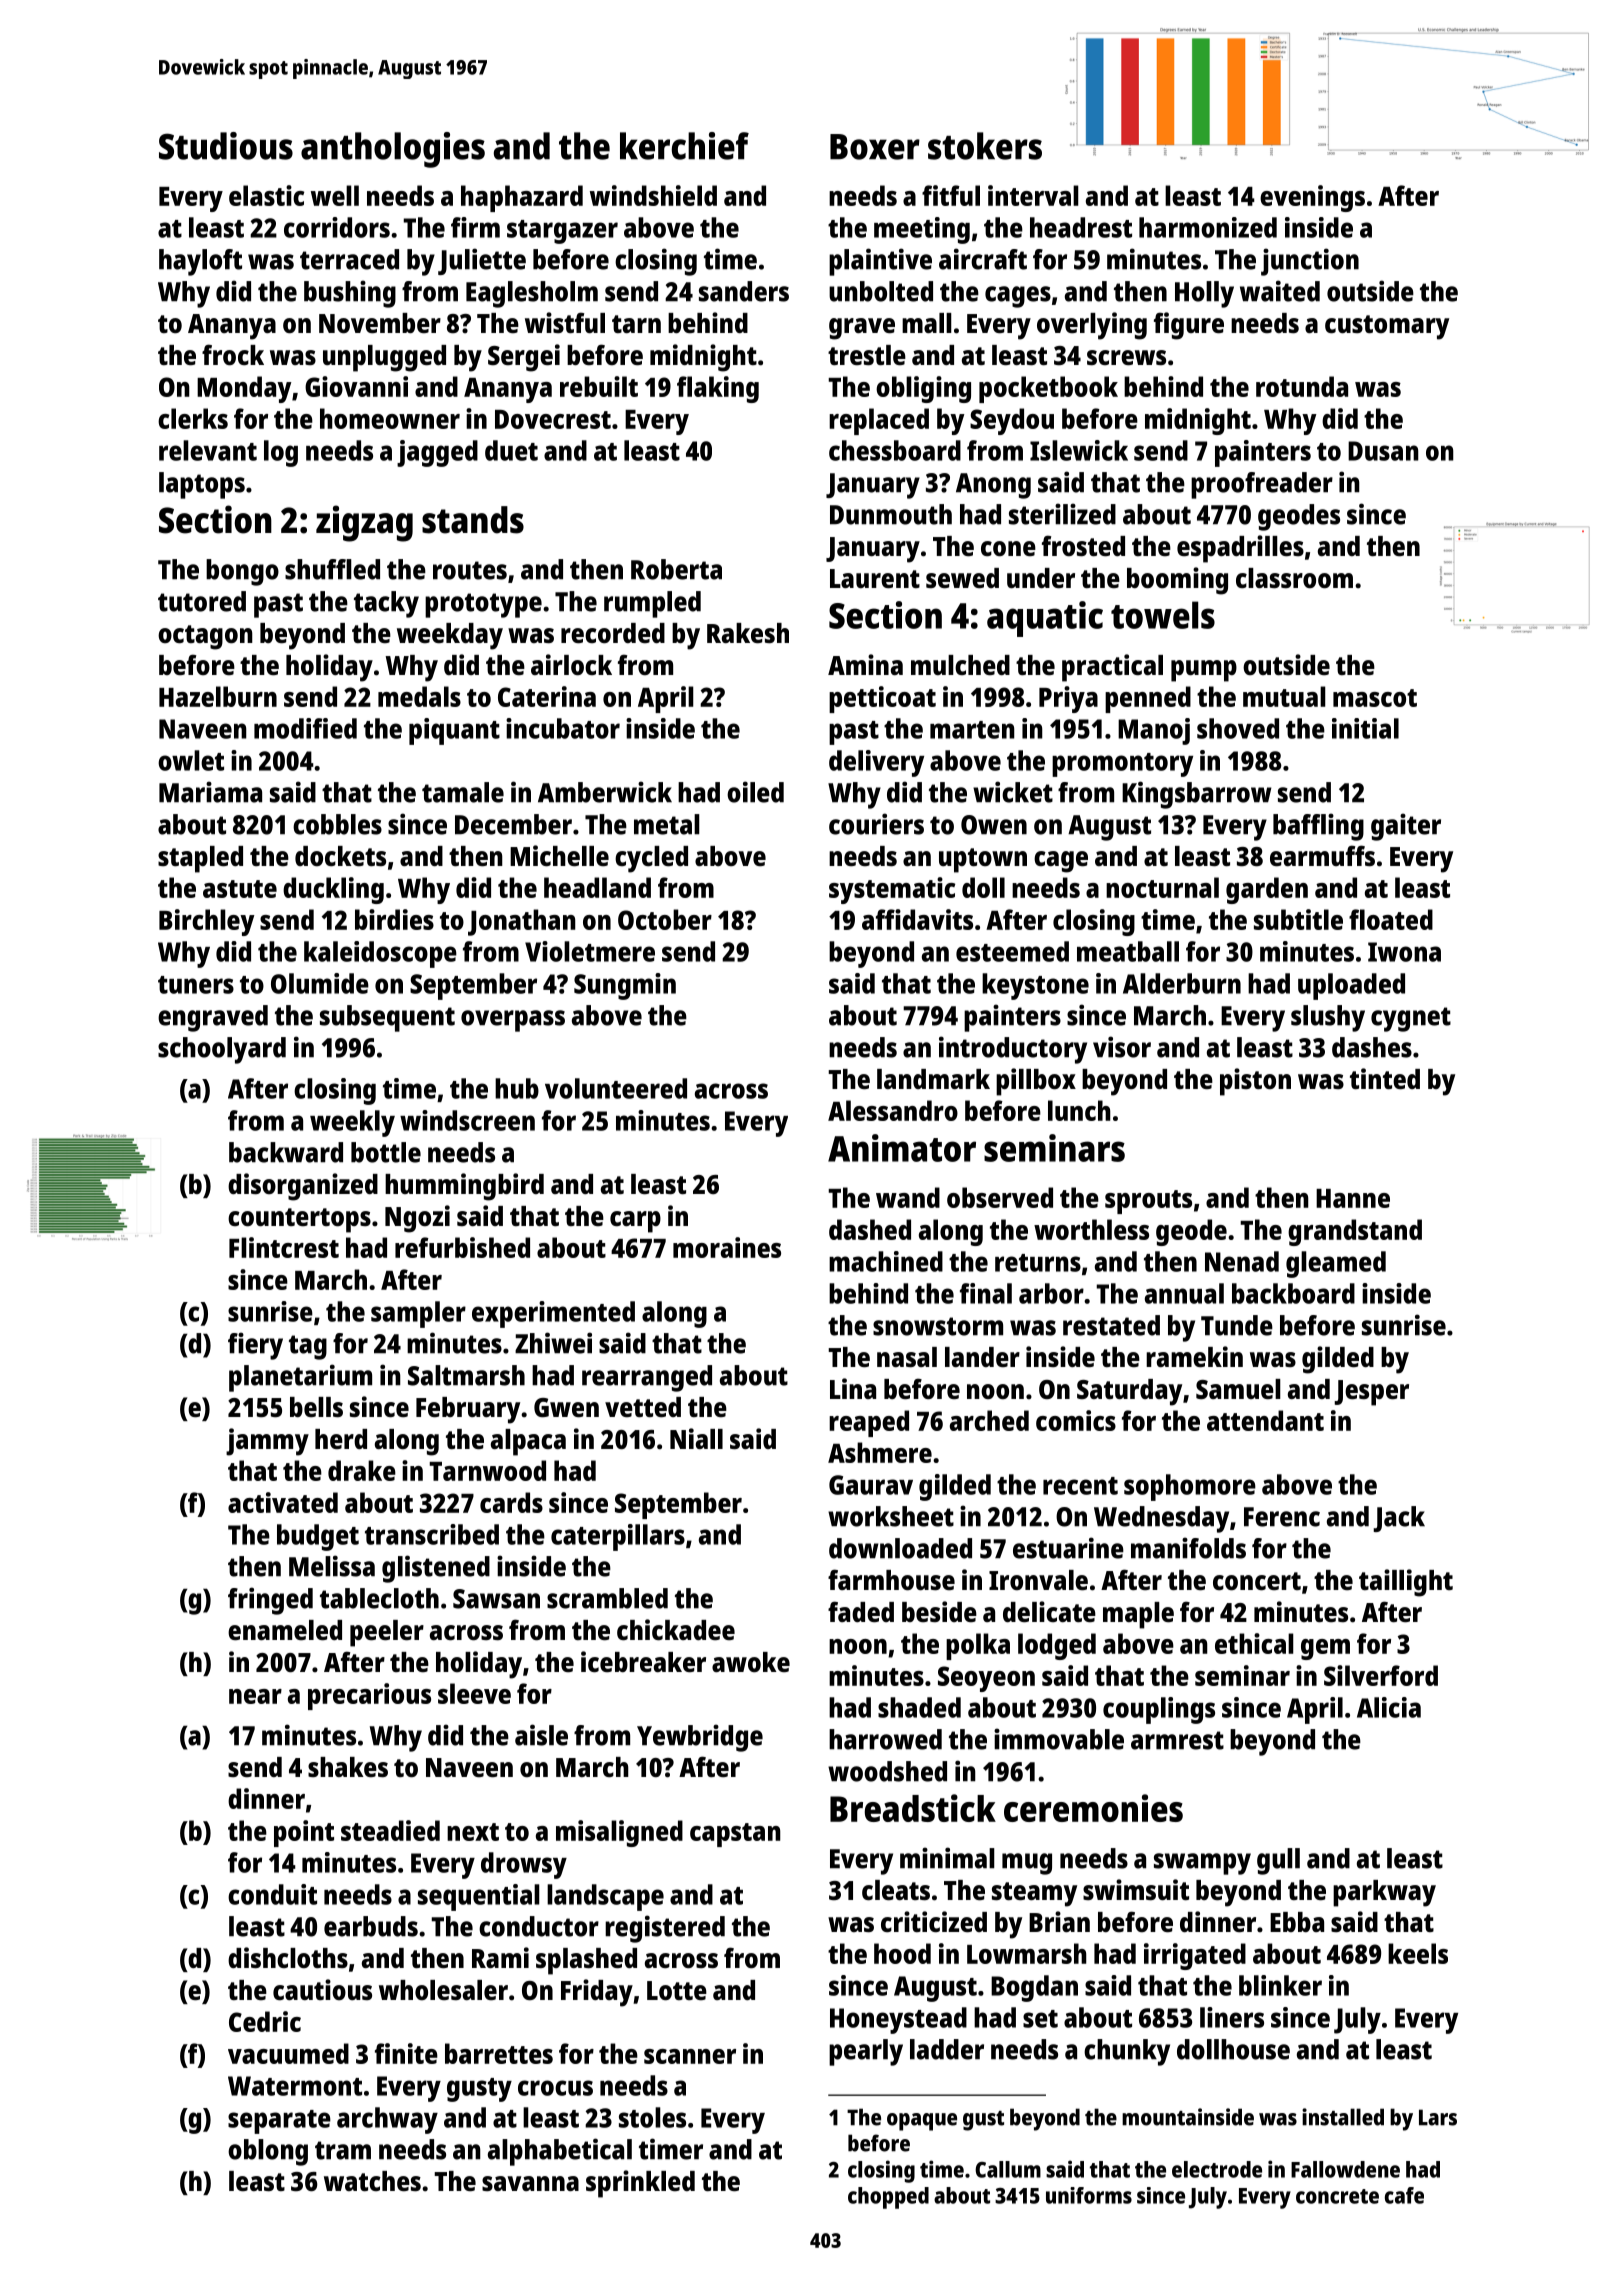 The image size is (1620, 2292). I want to click on hub, so click(517, 1088).
